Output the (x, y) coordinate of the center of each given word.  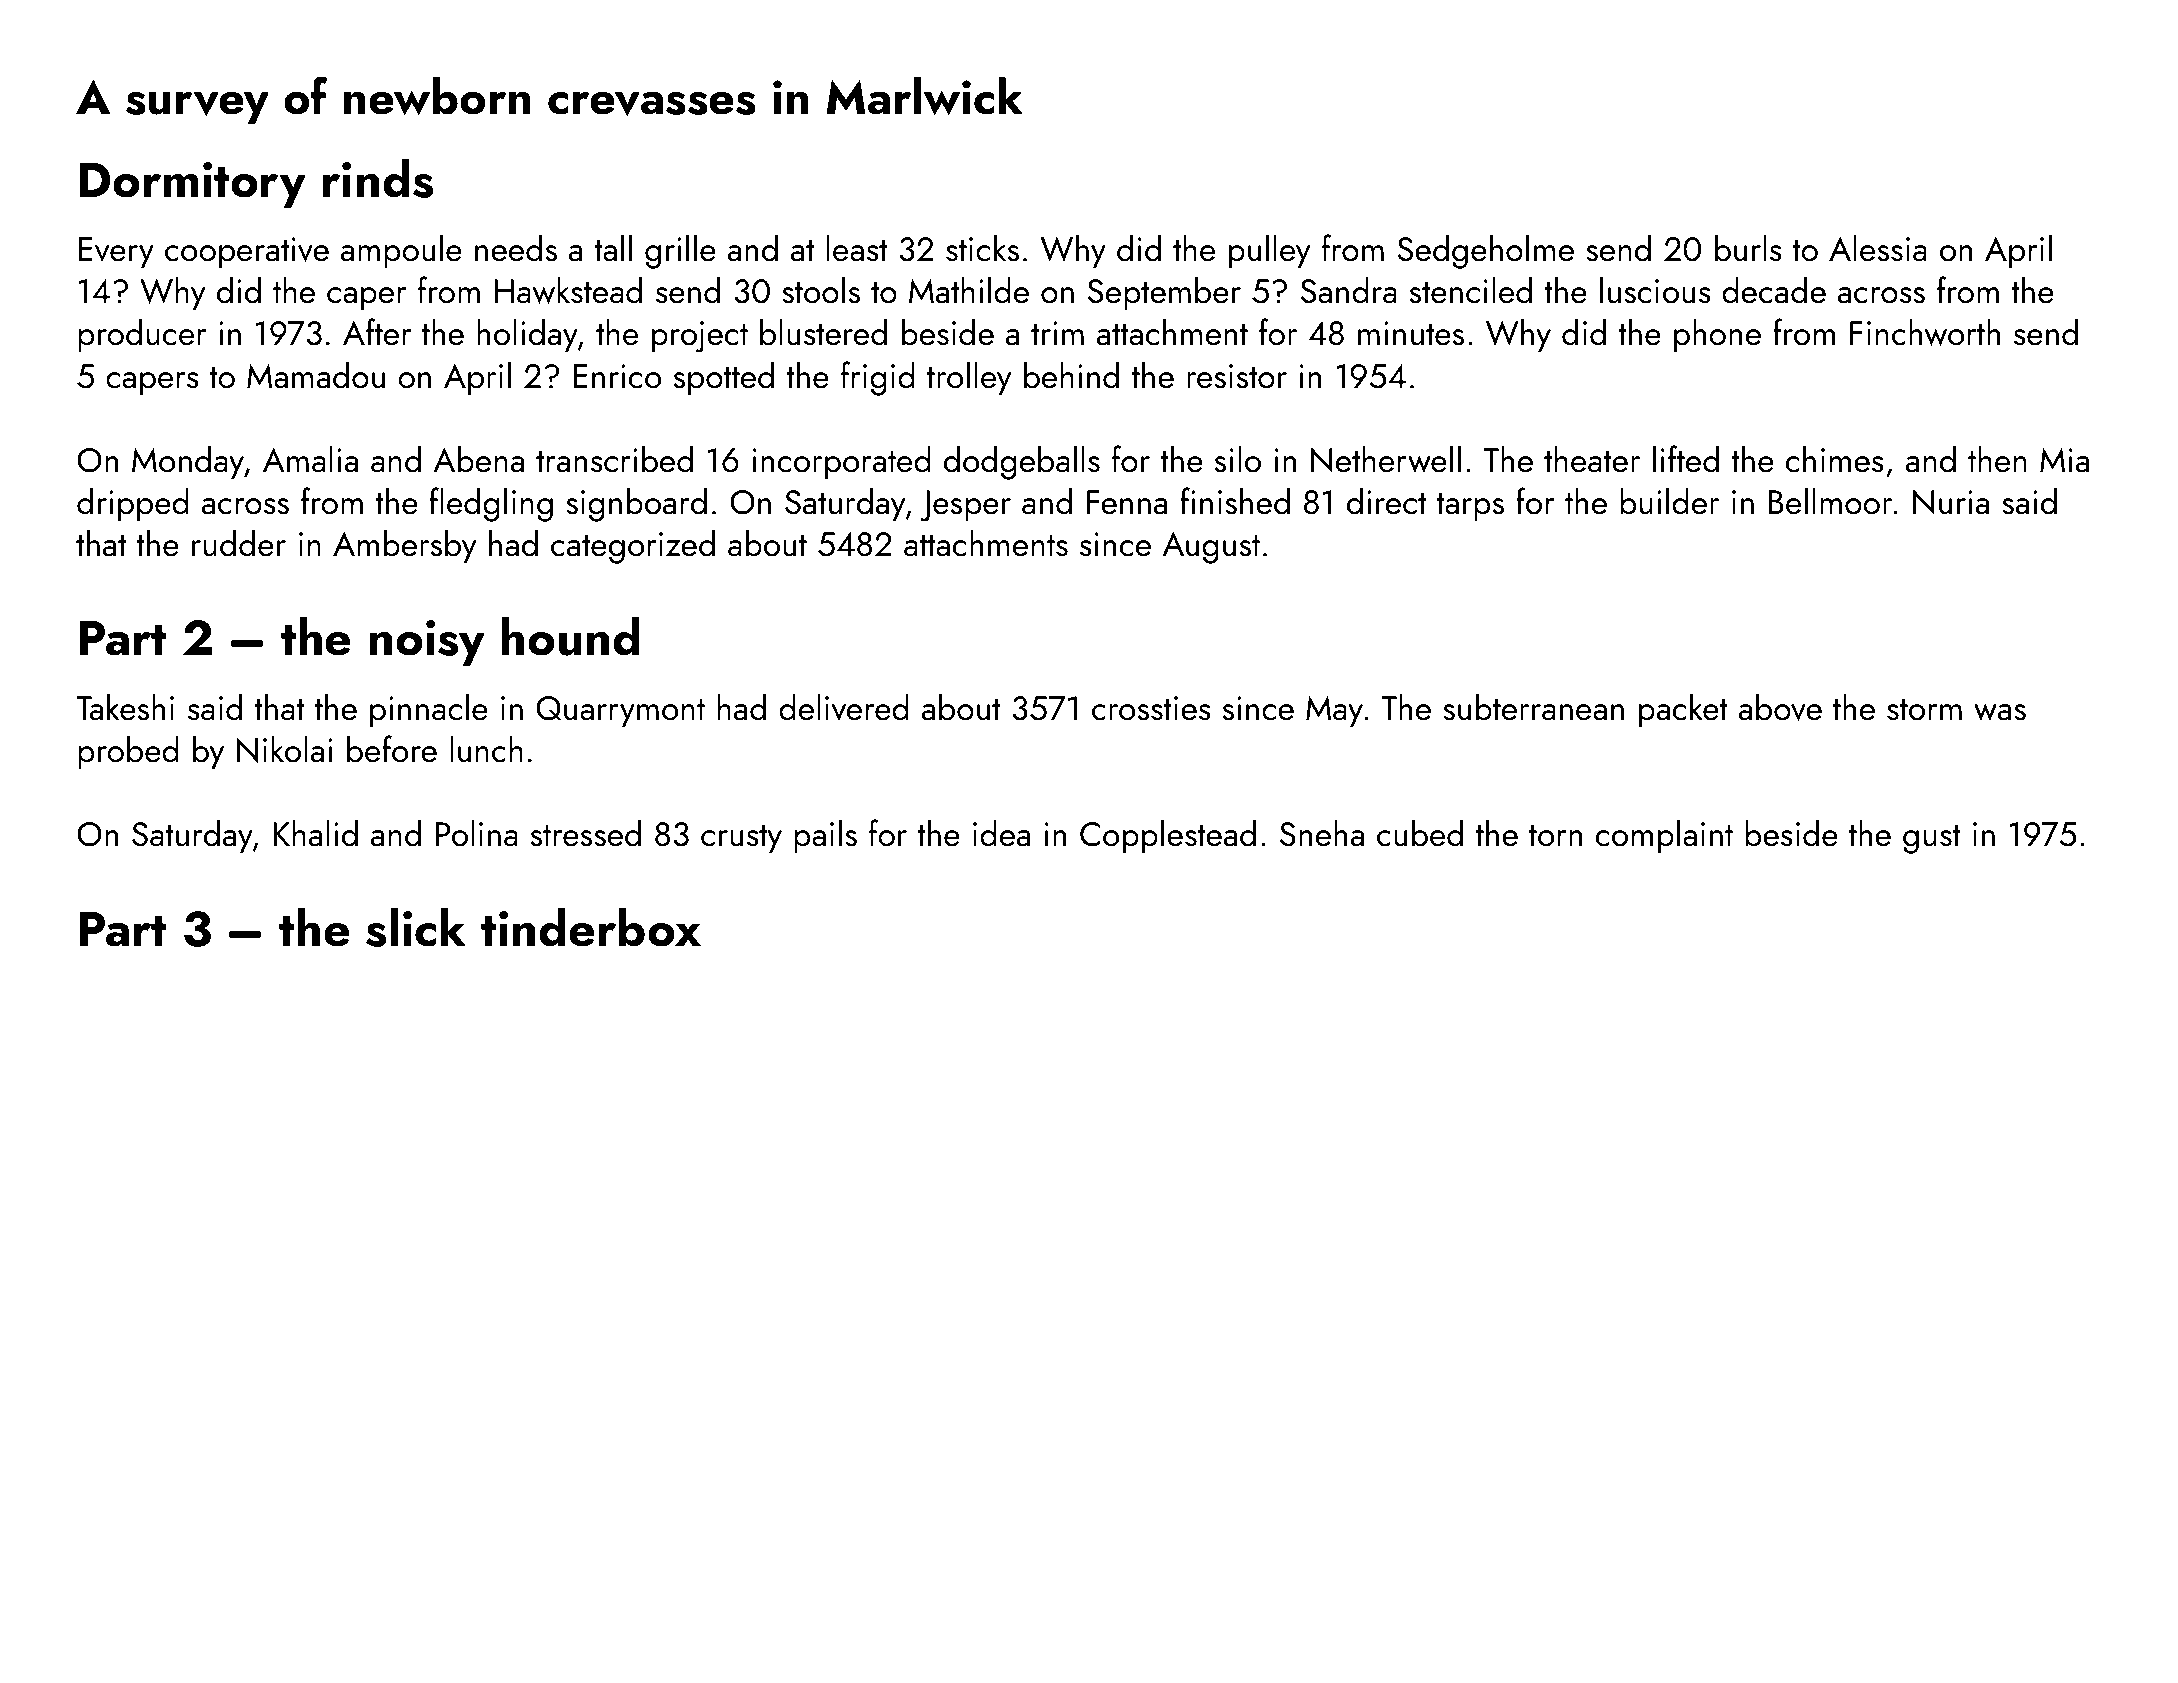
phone (1717, 335)
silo (1238, 459)
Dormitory (192, 185)
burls (1748, 248)
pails (825, 836)
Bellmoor (1830, 501)
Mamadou (316, 375)
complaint (1664, 836)
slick (416, 927)
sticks (982, 248)
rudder (239, 543)
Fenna (1127, 502)
